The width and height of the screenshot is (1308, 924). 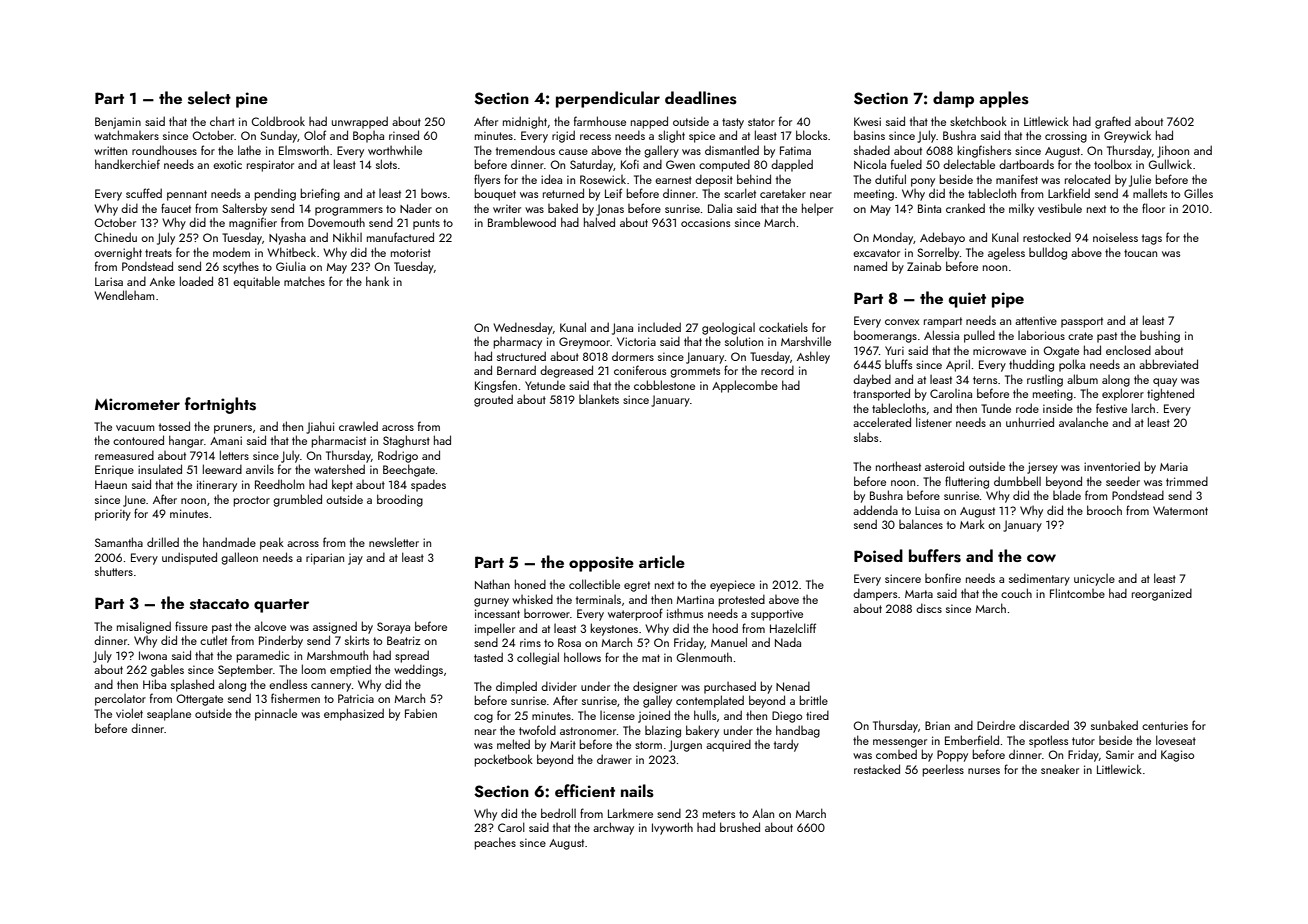 What do you see at coordinates (1094, 580) in the screenshot?
I see `unicycle` at bounding box center [1094, 580].
